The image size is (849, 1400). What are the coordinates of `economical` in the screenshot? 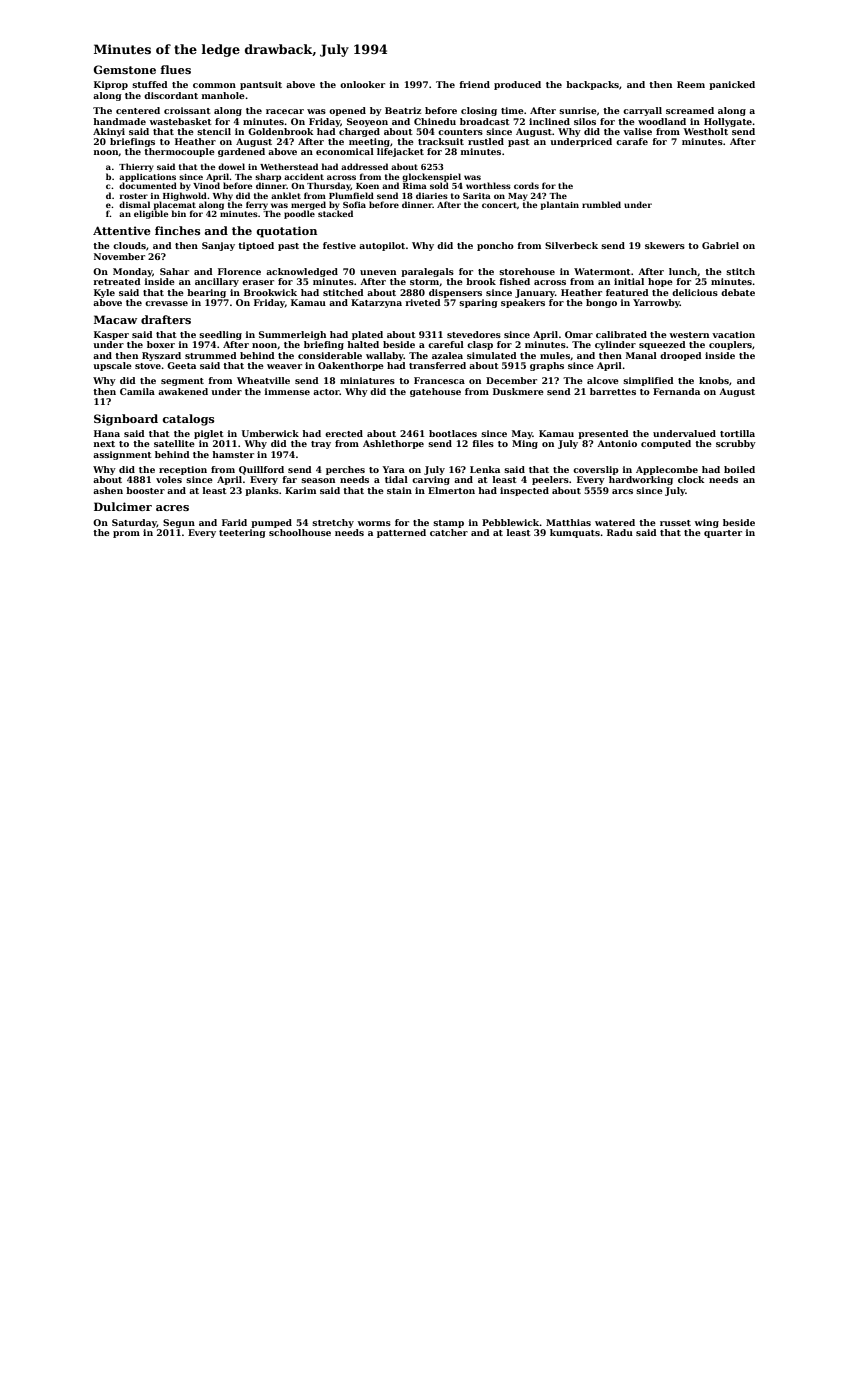 It's located at (345, 151).
